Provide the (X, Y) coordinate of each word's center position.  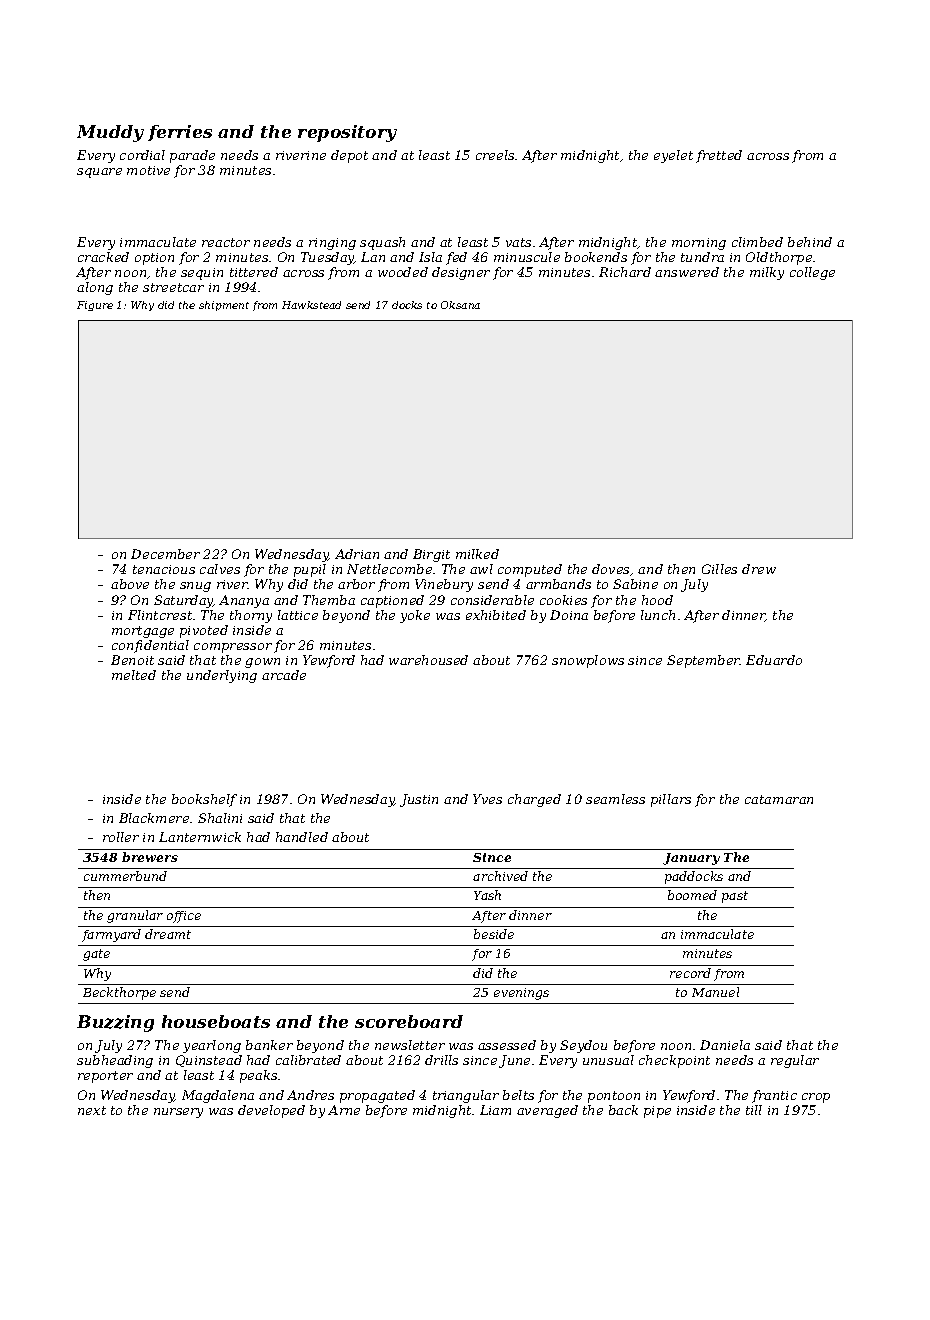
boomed (692, 895)
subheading (115, 1061)
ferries (180, 133)
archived (500, 876)
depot (349, 156)
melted (134, 675)
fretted (719, 156)
